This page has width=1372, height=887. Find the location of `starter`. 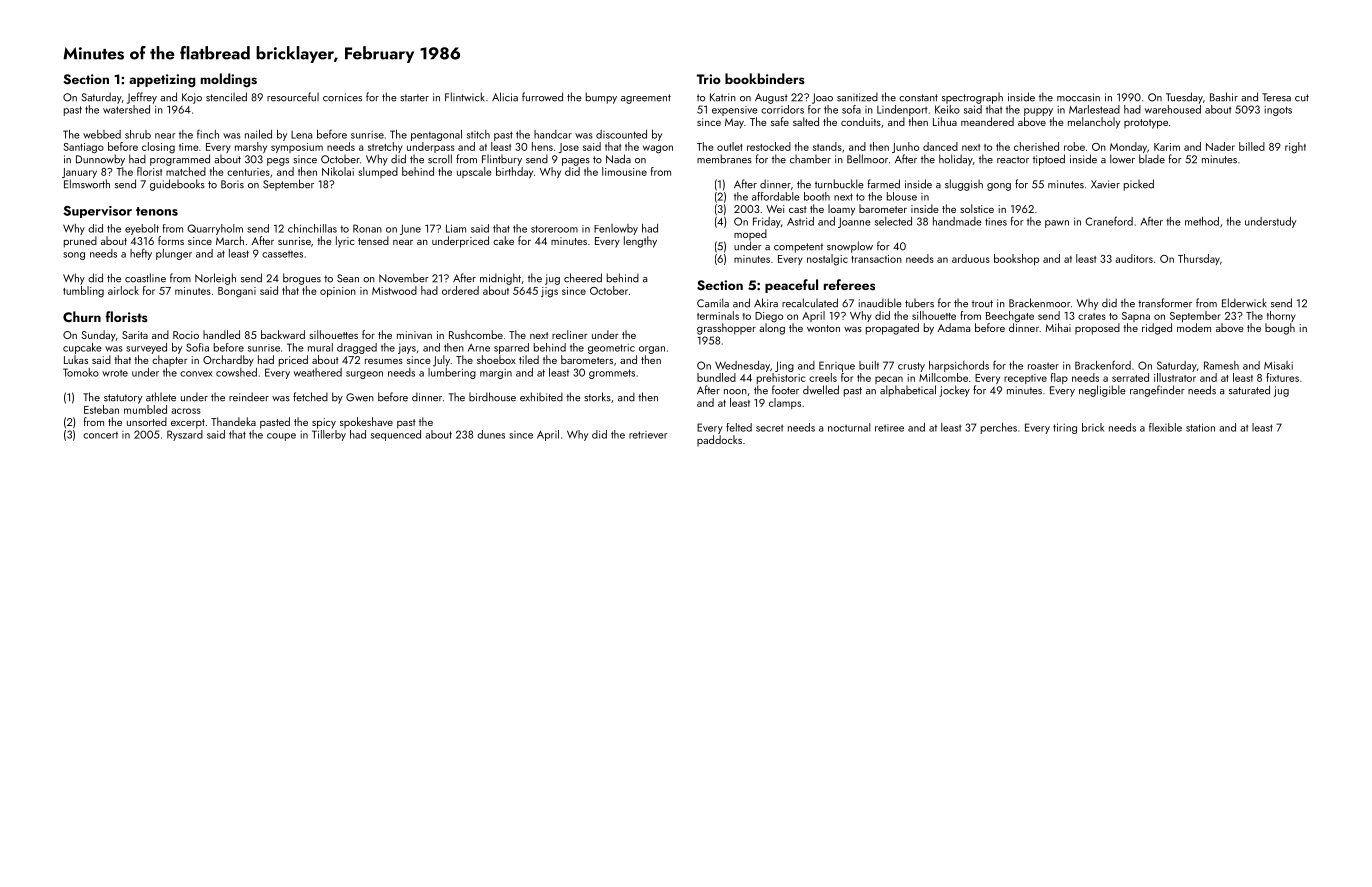

starter is located at coordinates (414, 98).
